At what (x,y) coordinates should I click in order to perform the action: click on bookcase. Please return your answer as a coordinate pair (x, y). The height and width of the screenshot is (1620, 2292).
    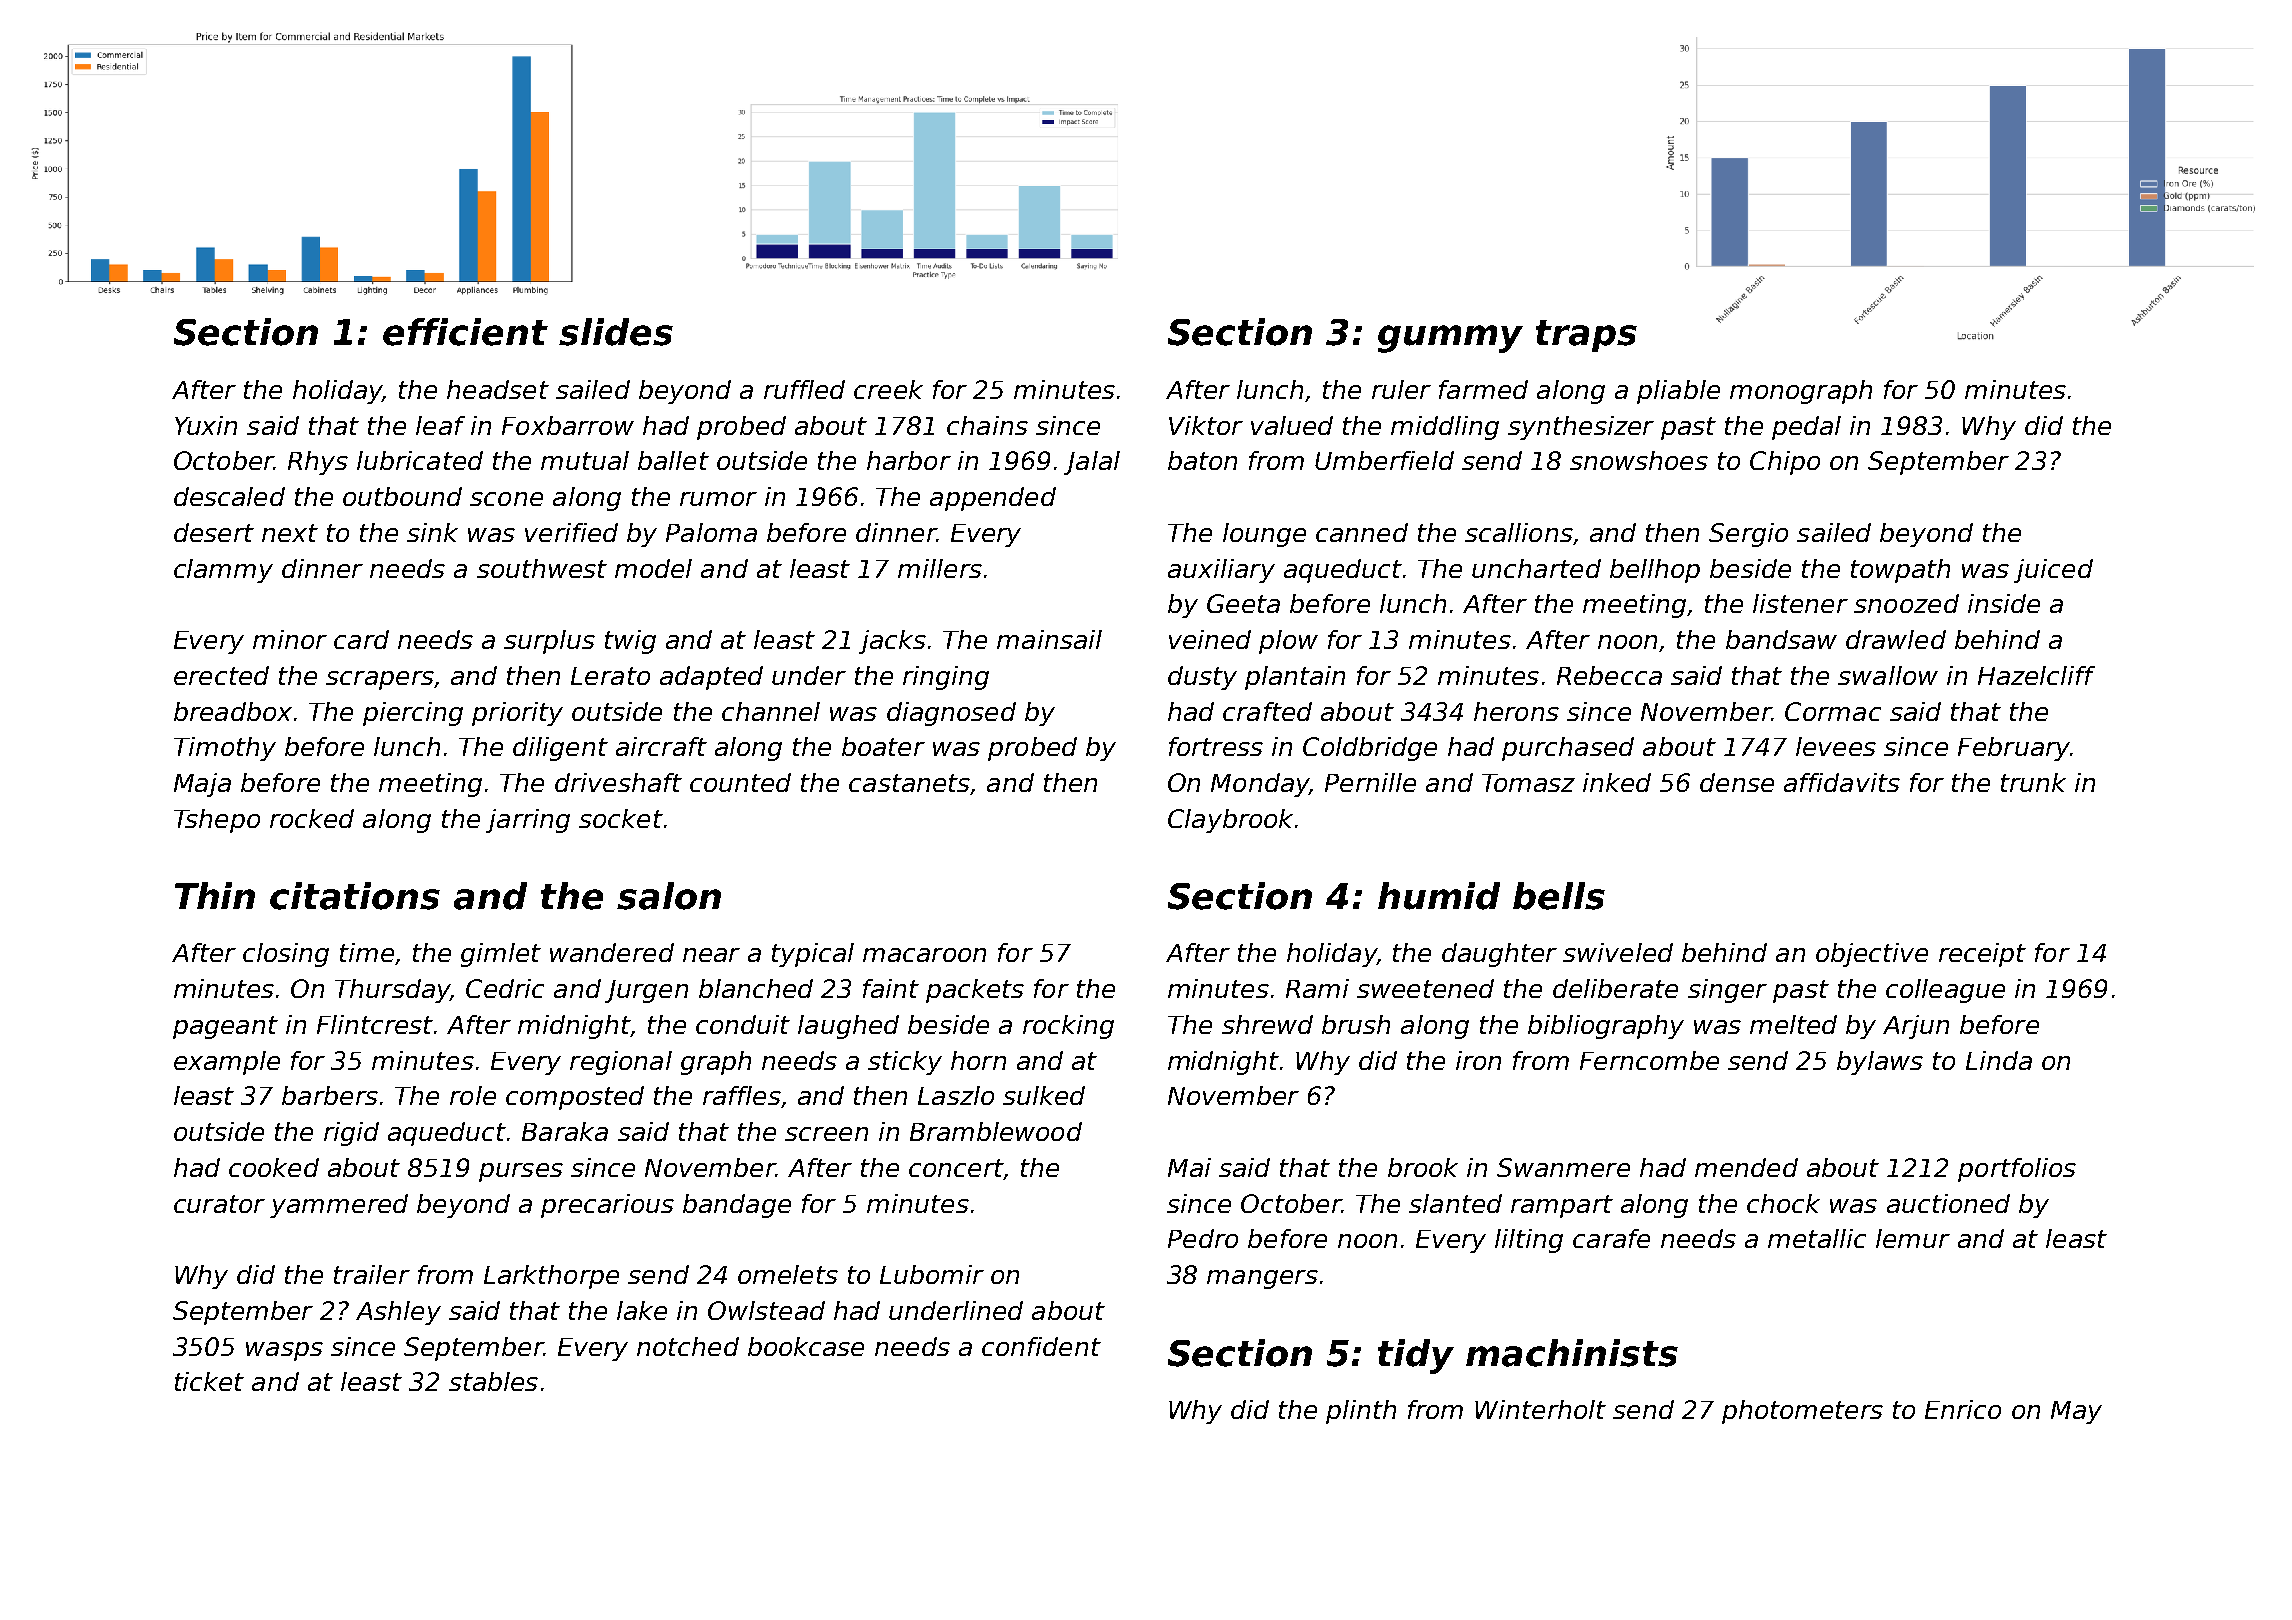
    Looking at the image, I should click on (806, 1346).
